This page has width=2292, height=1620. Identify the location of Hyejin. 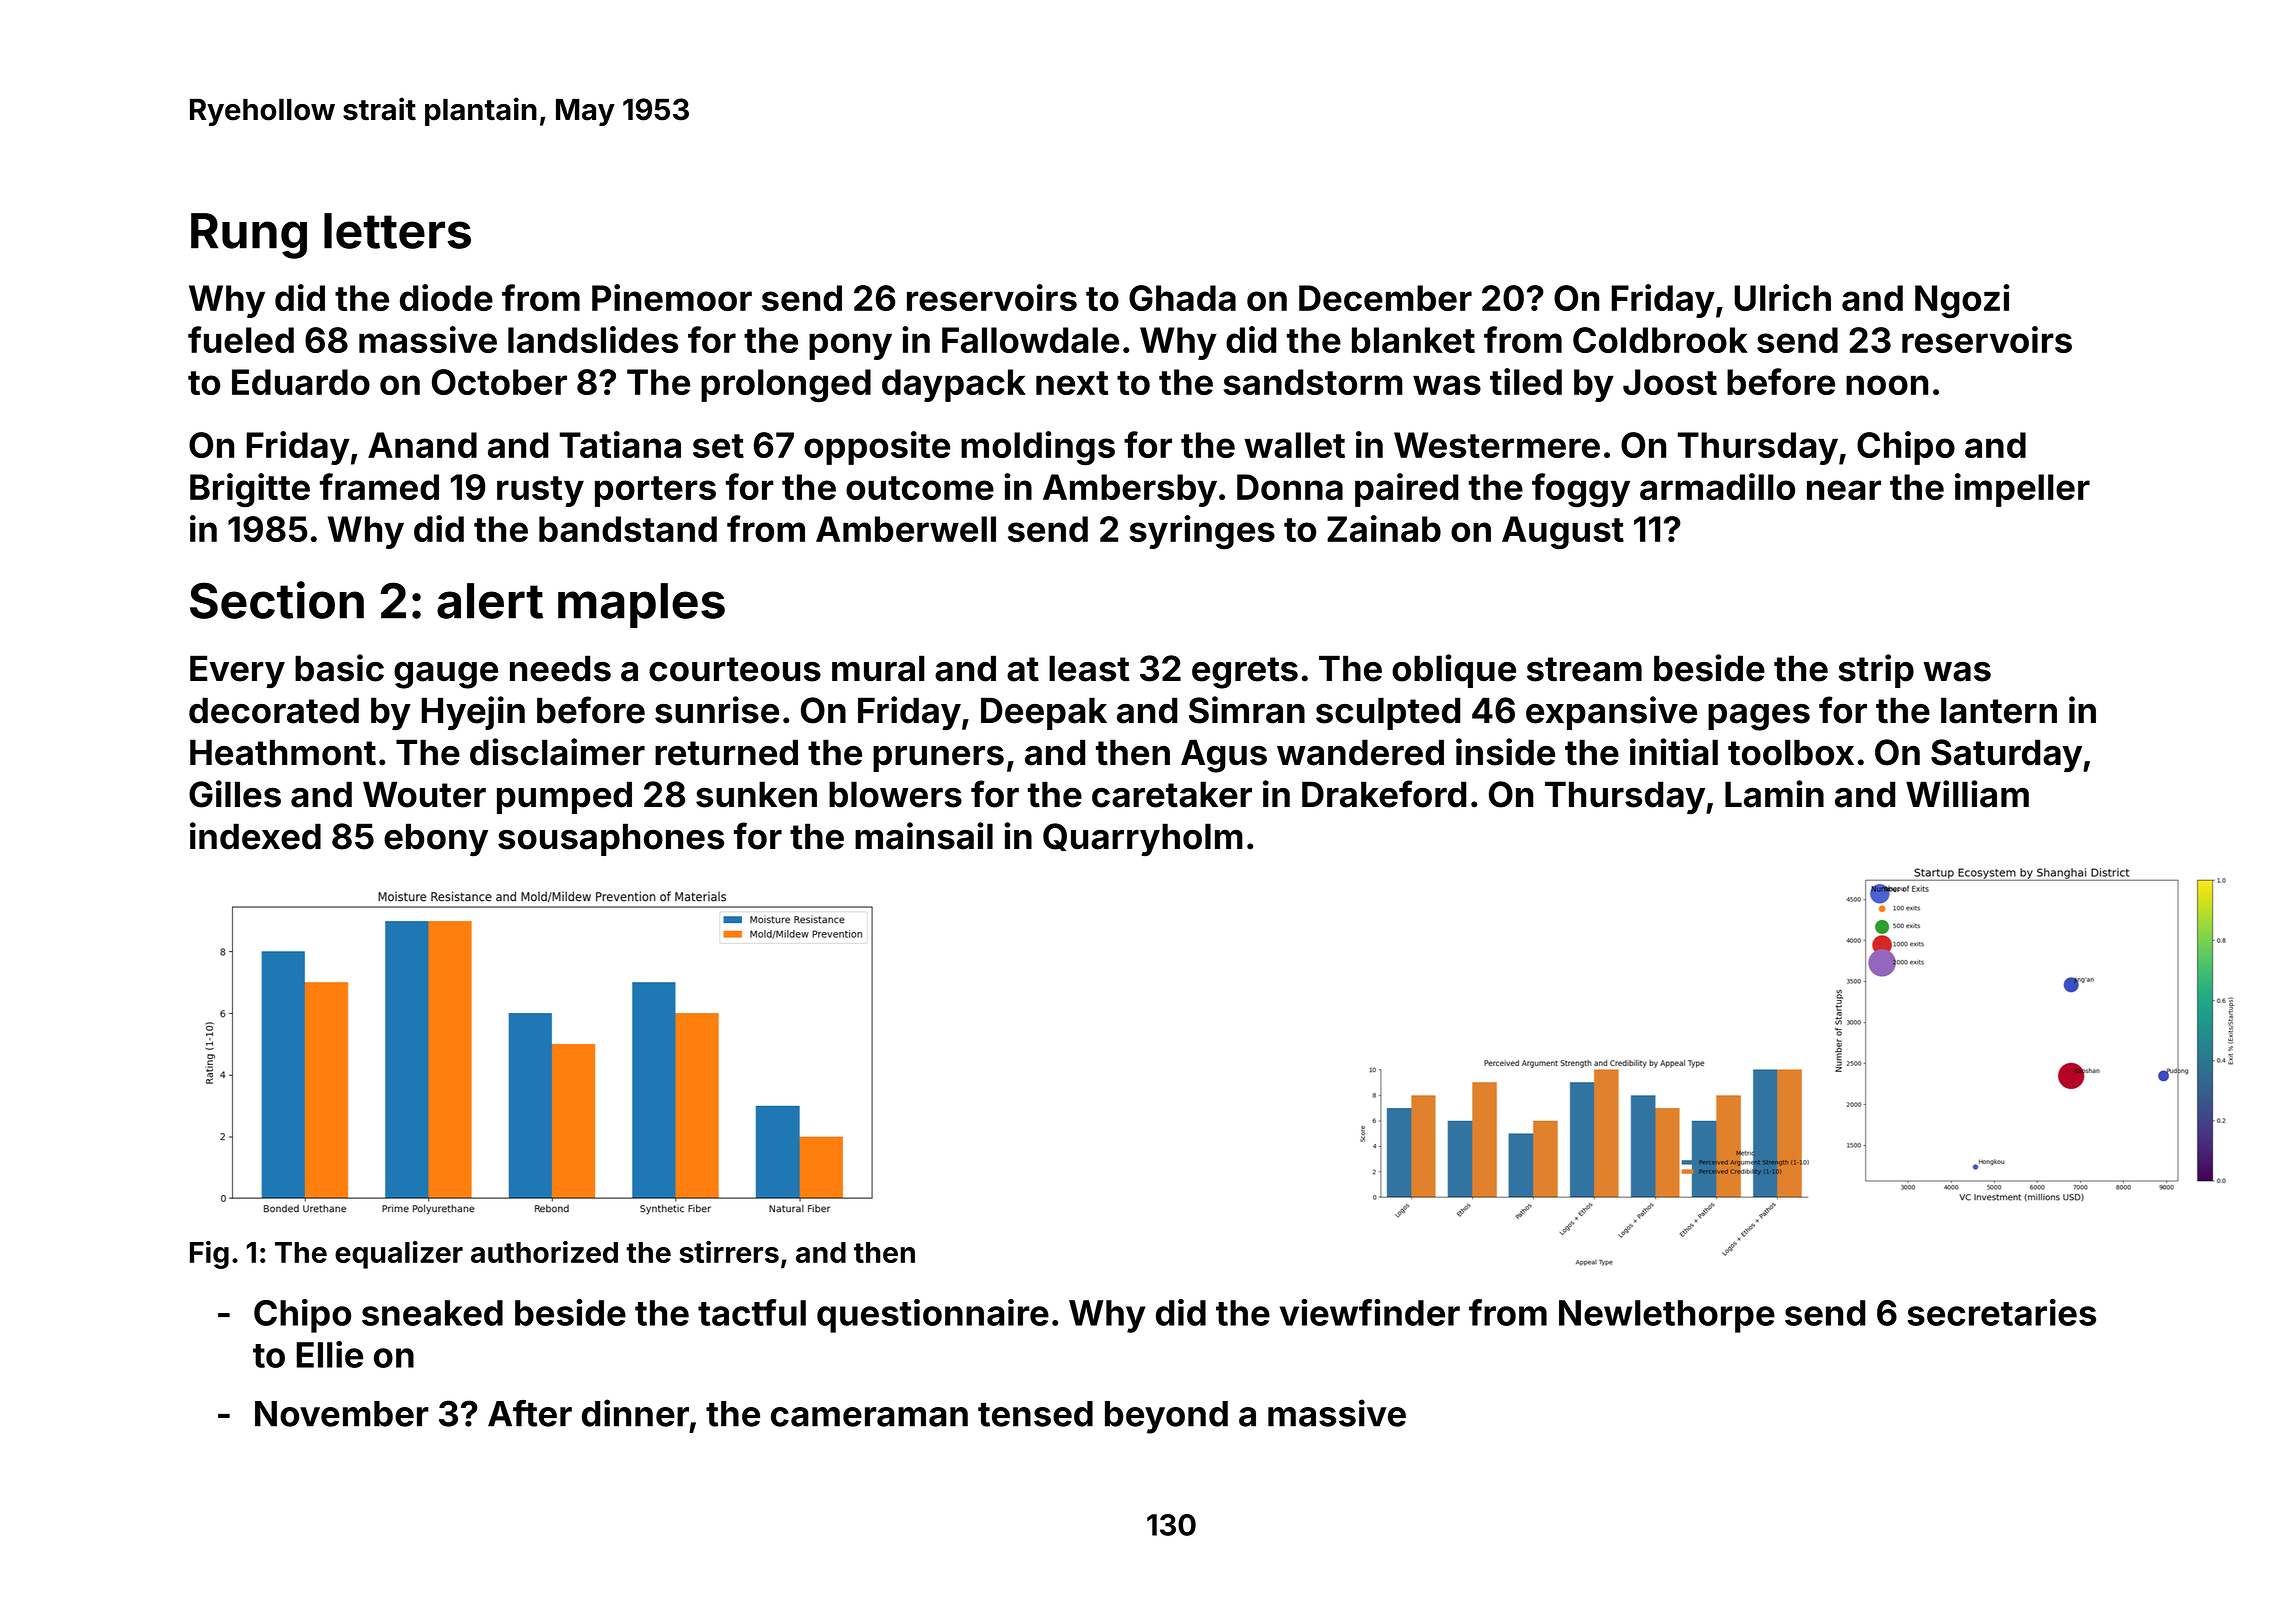
(473, 713).
